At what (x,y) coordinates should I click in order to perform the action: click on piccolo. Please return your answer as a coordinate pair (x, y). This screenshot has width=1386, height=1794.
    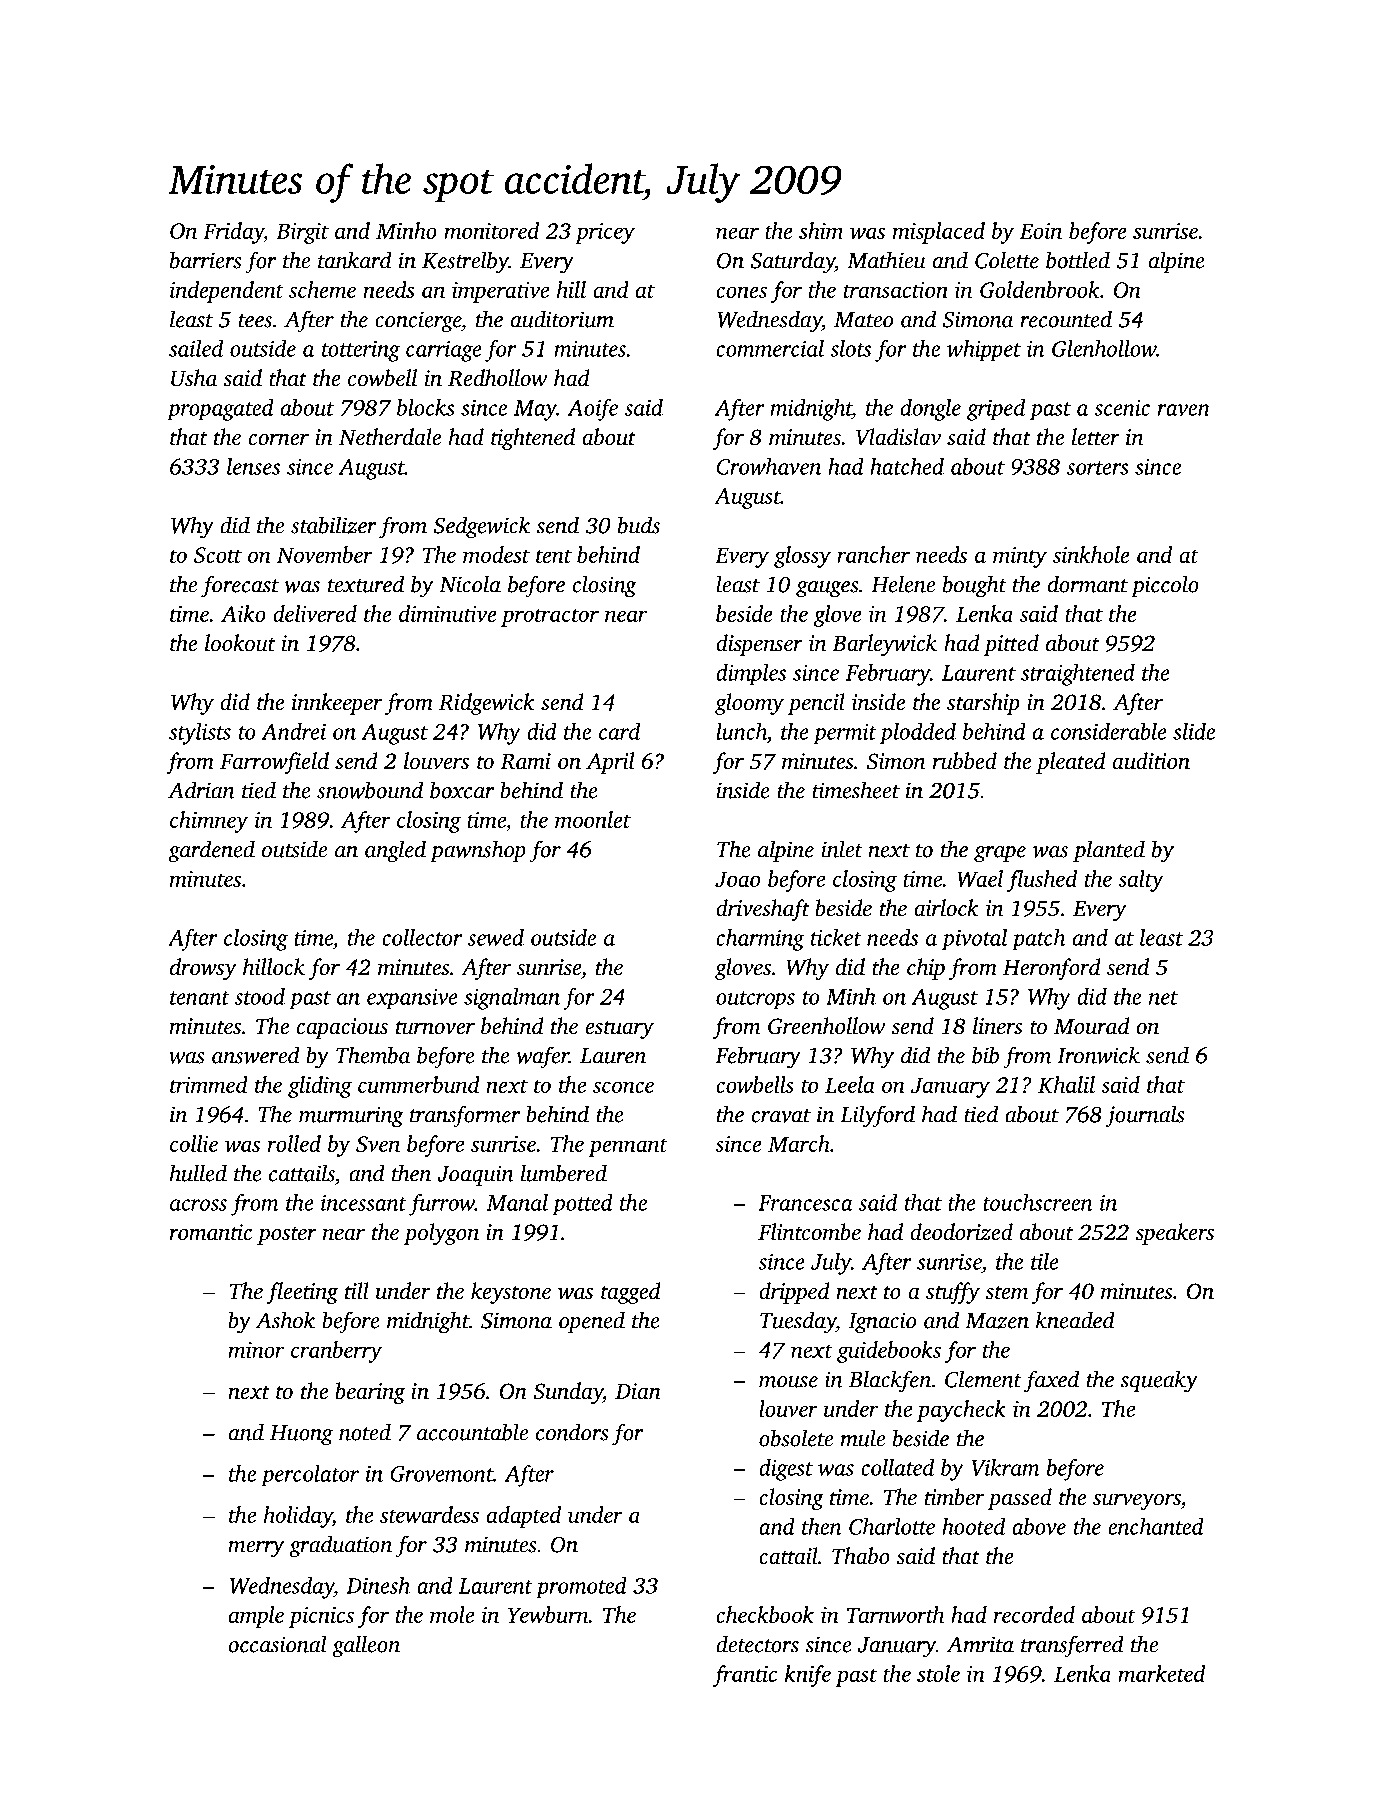
    Looking at the image, I should click on (1165, 586).
